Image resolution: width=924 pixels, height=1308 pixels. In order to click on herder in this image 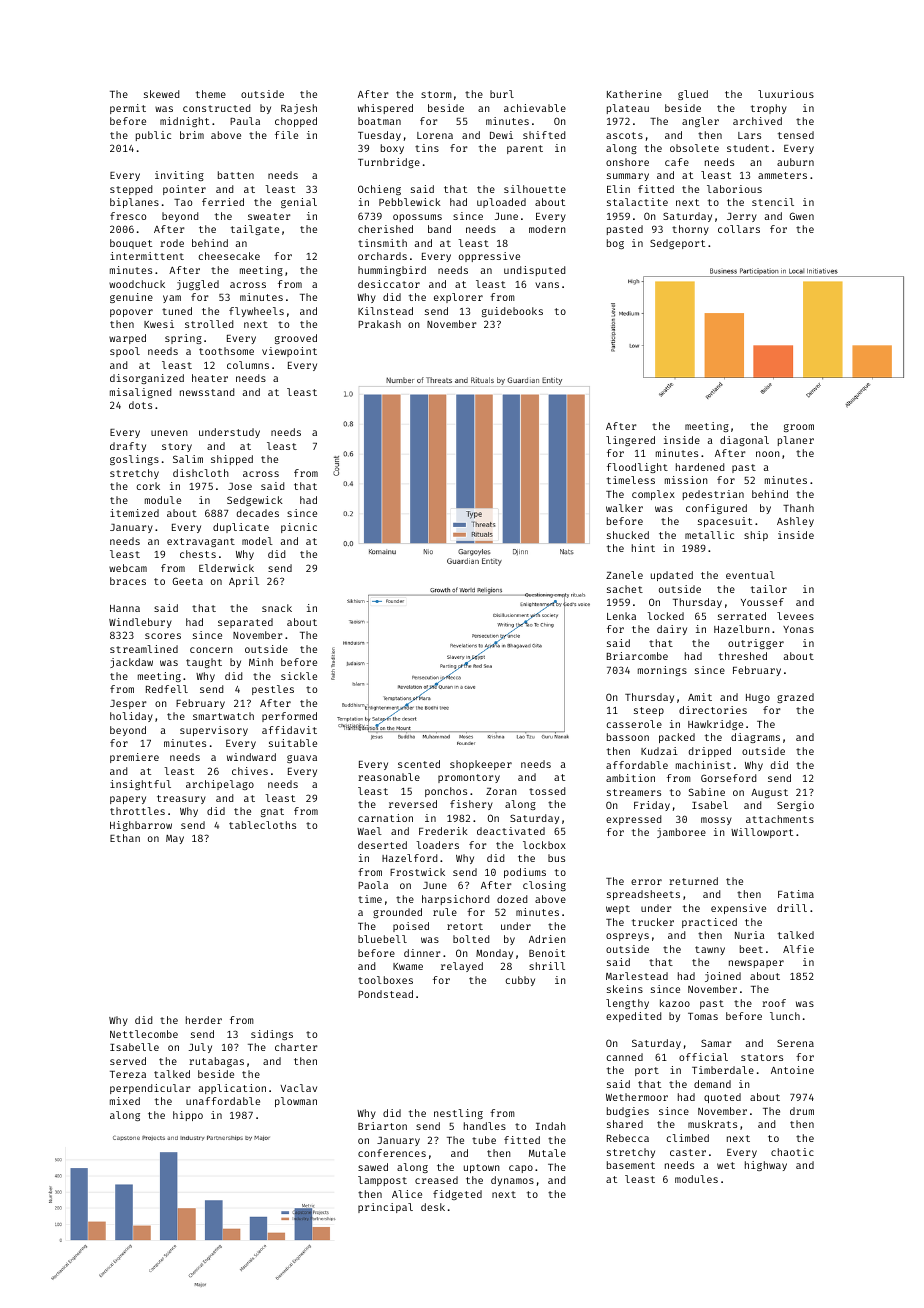, I will do `click(204, 1020)`.
